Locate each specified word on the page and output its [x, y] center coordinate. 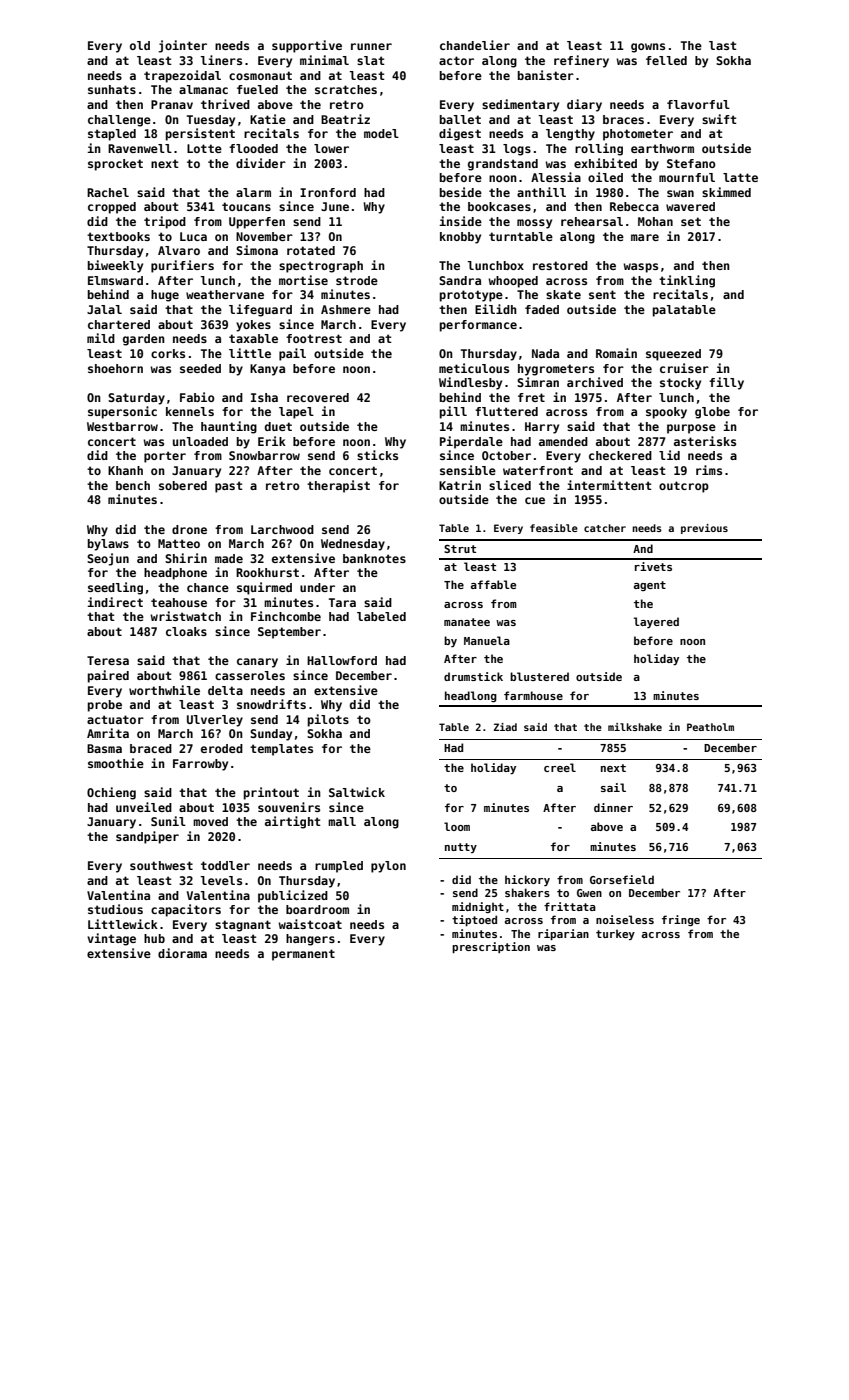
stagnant [243, 926]
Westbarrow [122, 426]
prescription [491, 947]
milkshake [635, 727]
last [723, 45]
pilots [328, 720]
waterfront [538, 470]
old [140, 45]
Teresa [108, 660]
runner [371, 46]
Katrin [460, 485]
